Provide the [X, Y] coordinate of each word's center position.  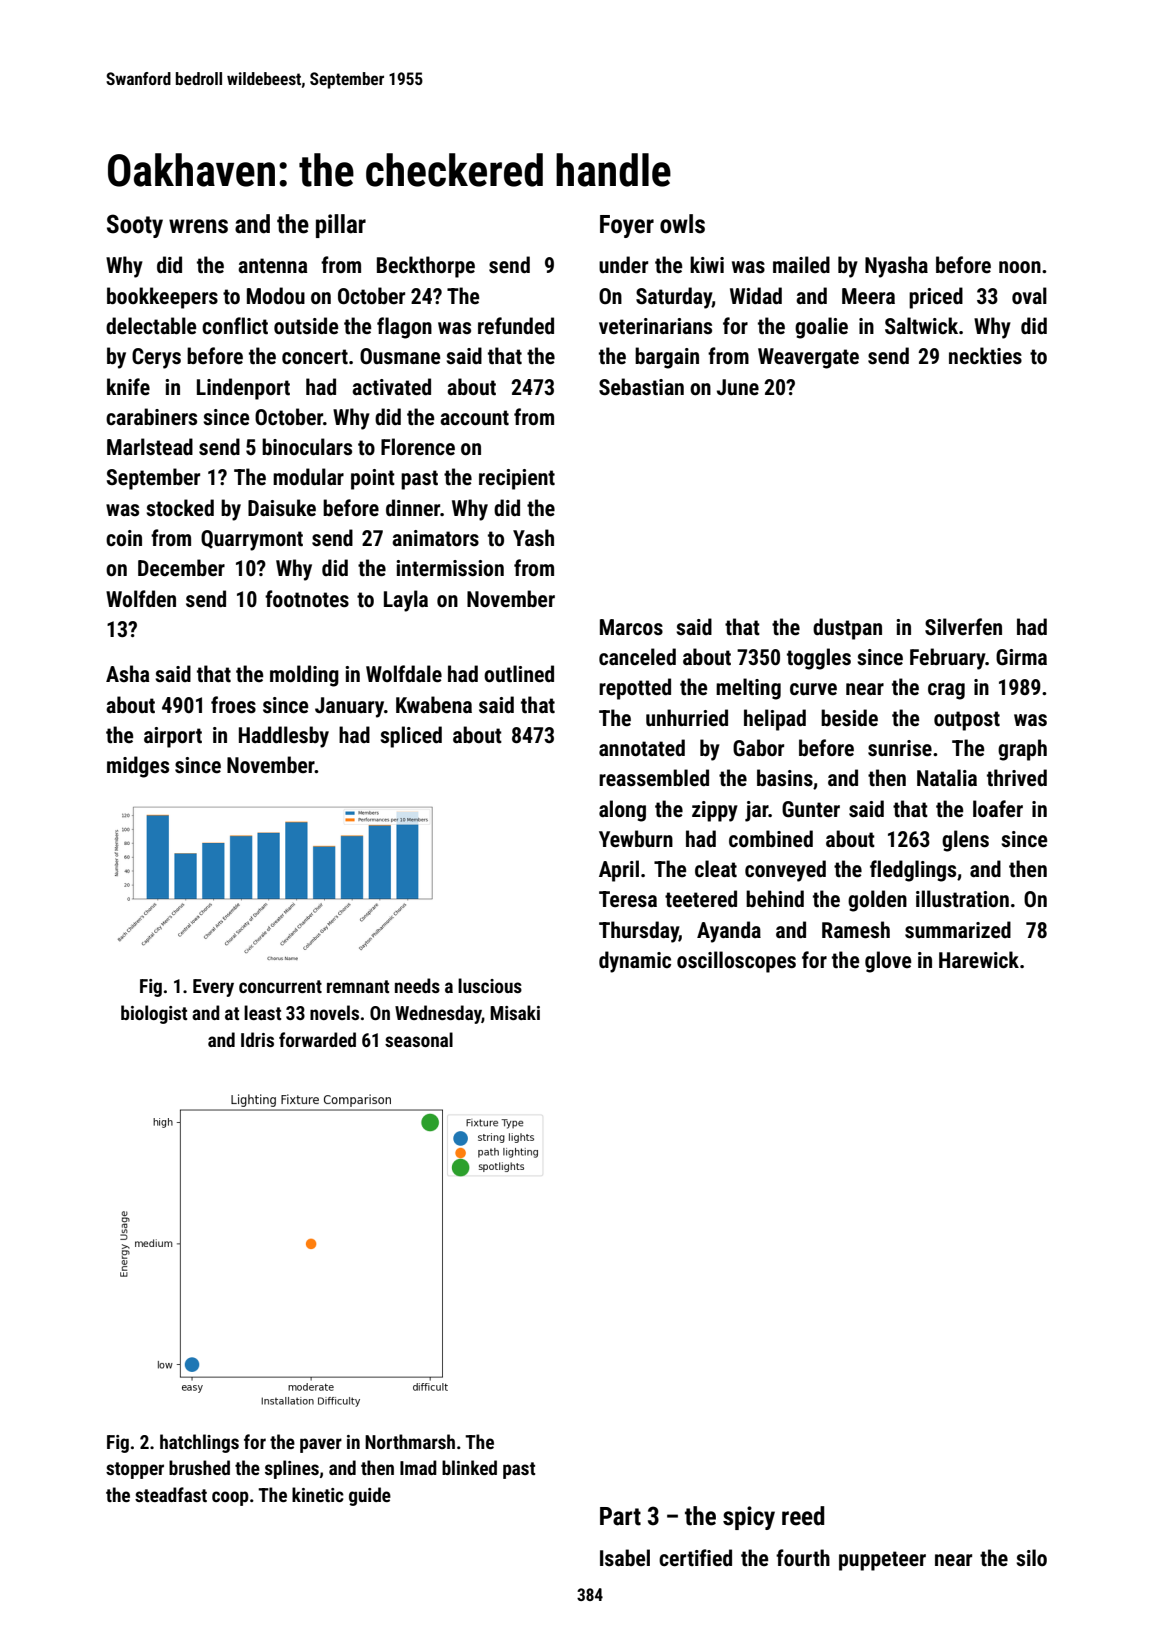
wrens [198, 226]
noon [1020, 267]
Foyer [627, 226]
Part [620, 1516]
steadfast [171, 1494]
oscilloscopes [736, 962]
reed [803, 1516]
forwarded [317, 1039]
